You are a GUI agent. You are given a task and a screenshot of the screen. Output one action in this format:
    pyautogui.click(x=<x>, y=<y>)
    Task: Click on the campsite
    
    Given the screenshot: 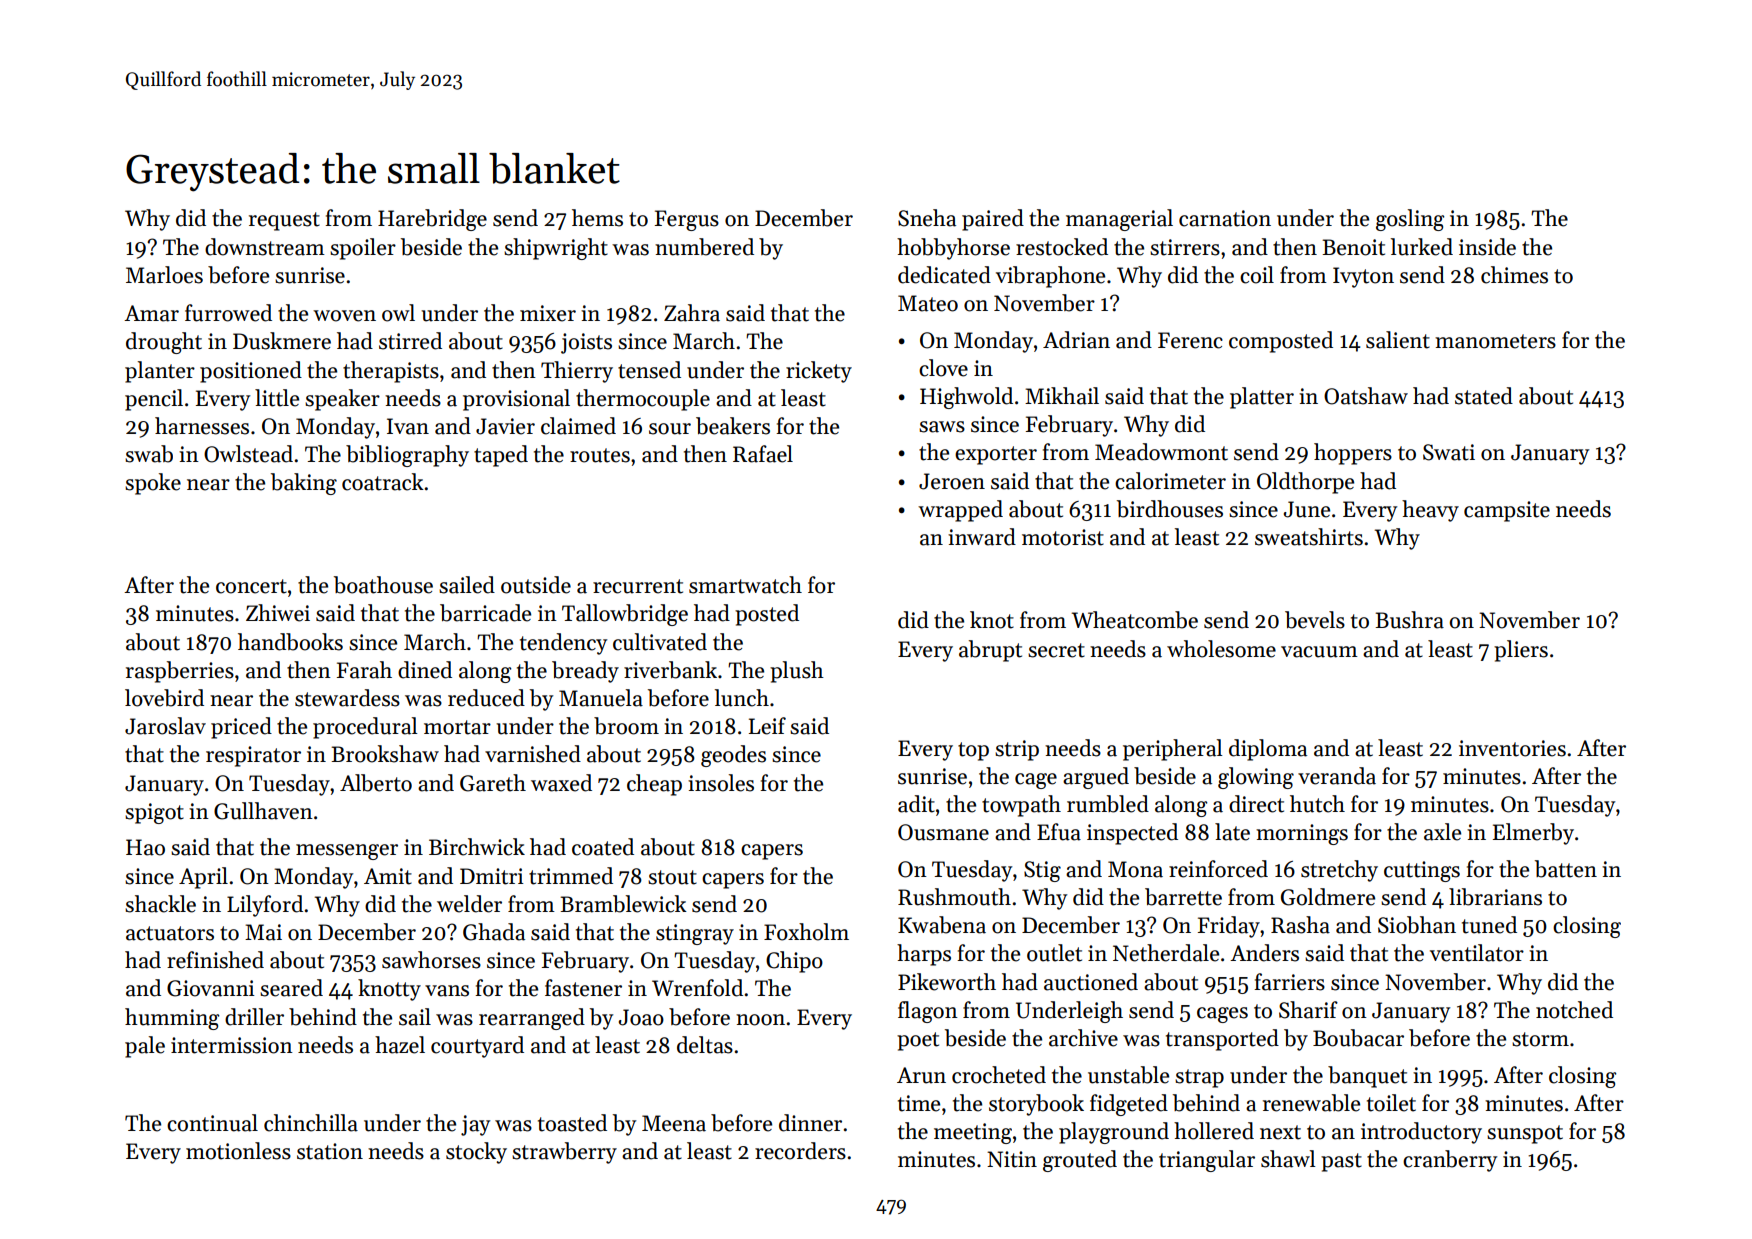 What is the action you would take?
    pyautogui.click(x=1507, y=511)
